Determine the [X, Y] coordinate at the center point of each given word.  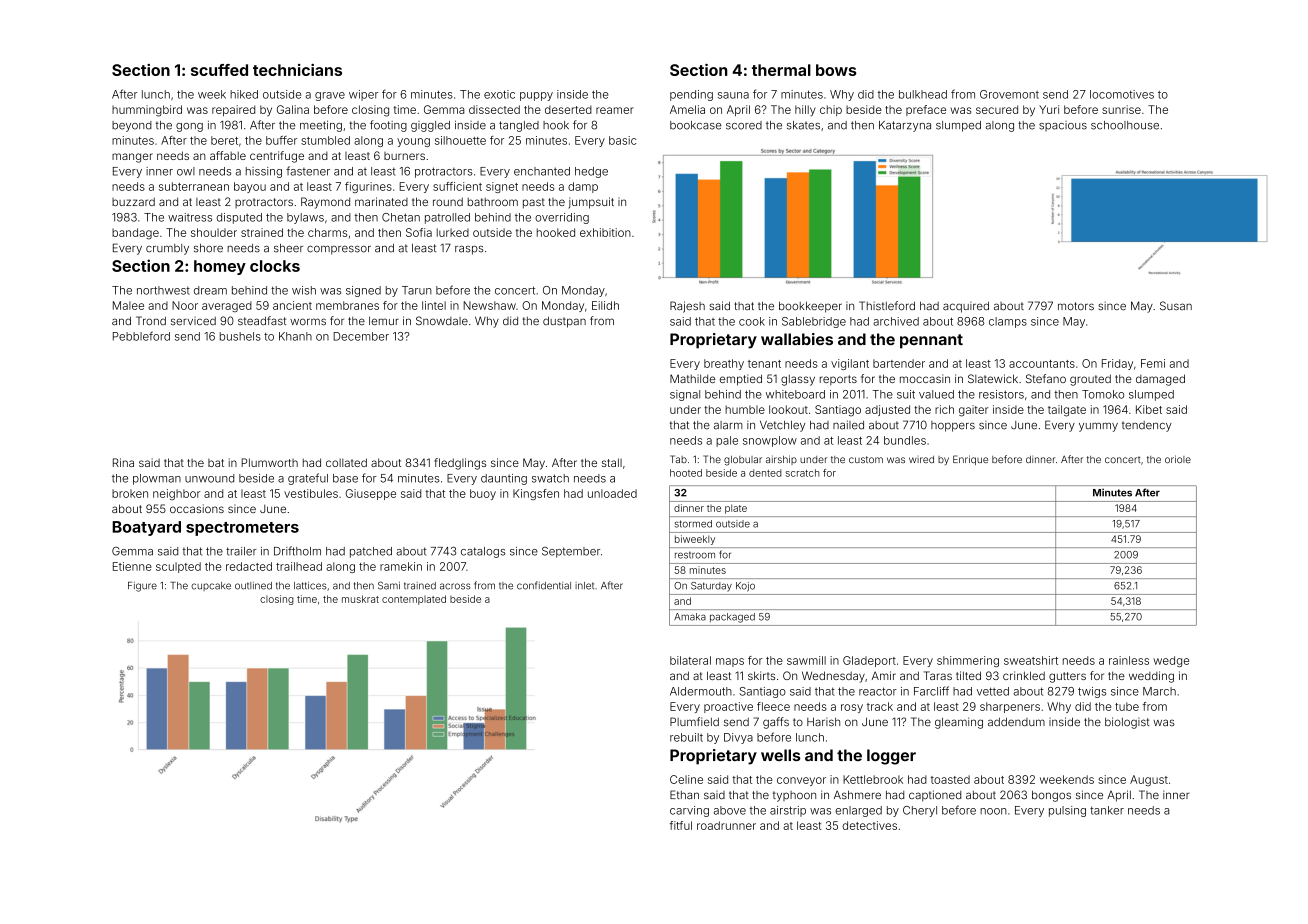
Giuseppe [371, 494]
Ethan [684, 794]
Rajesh [687, 307]
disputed [239, 218]
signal [685, 395]
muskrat [360, 599]
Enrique [970, 460]
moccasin [925, 378]
